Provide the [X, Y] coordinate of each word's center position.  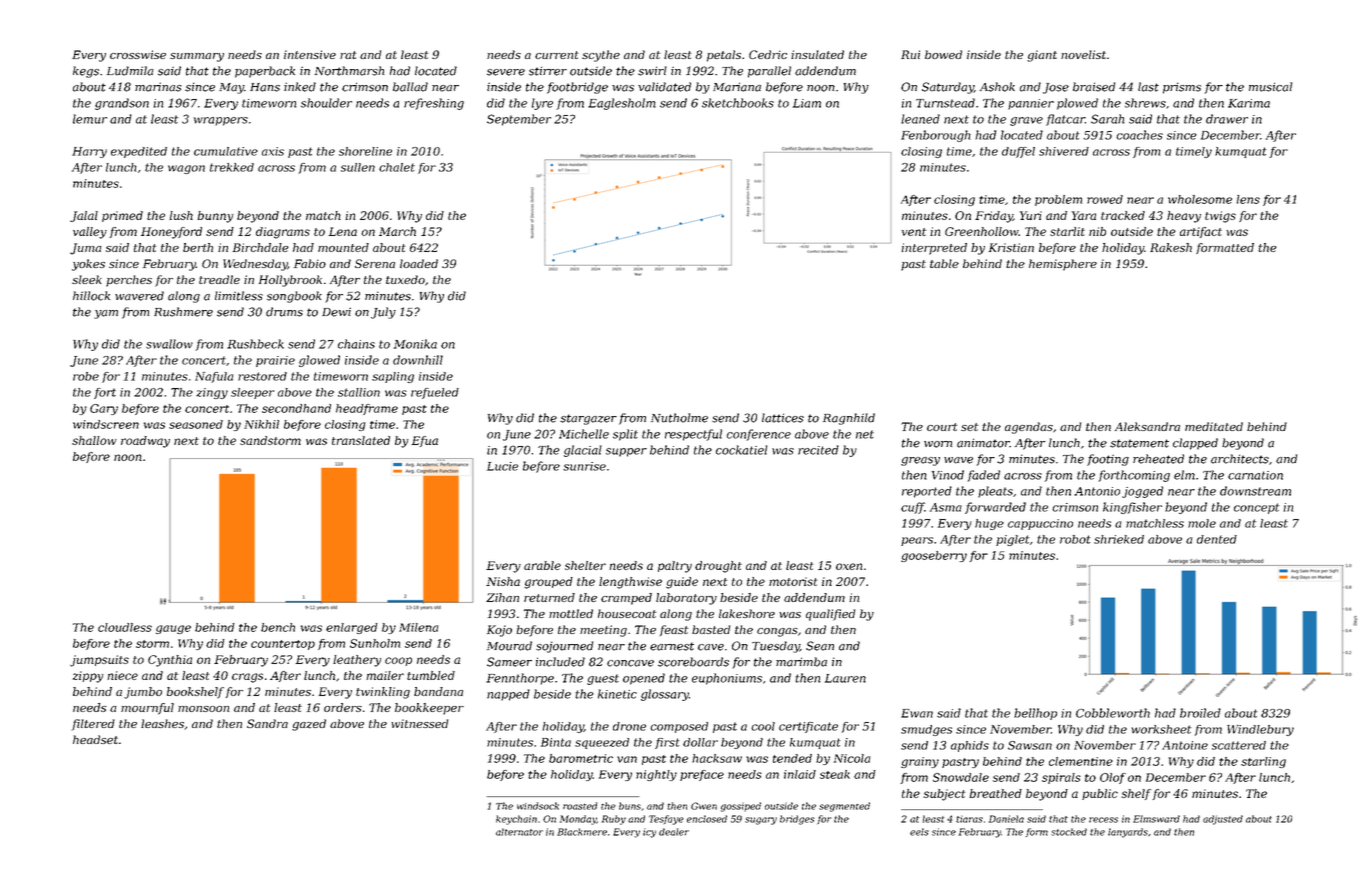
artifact [1201, 232]
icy [649, 833]
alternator [519, 832]
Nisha [503, 581]
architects [1240, 459]
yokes [88, 265]
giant [1042, 56]
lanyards [1128, 833]
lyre [542, 104]
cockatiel [741, 450]
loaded [419, 263]
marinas [158, 87]
